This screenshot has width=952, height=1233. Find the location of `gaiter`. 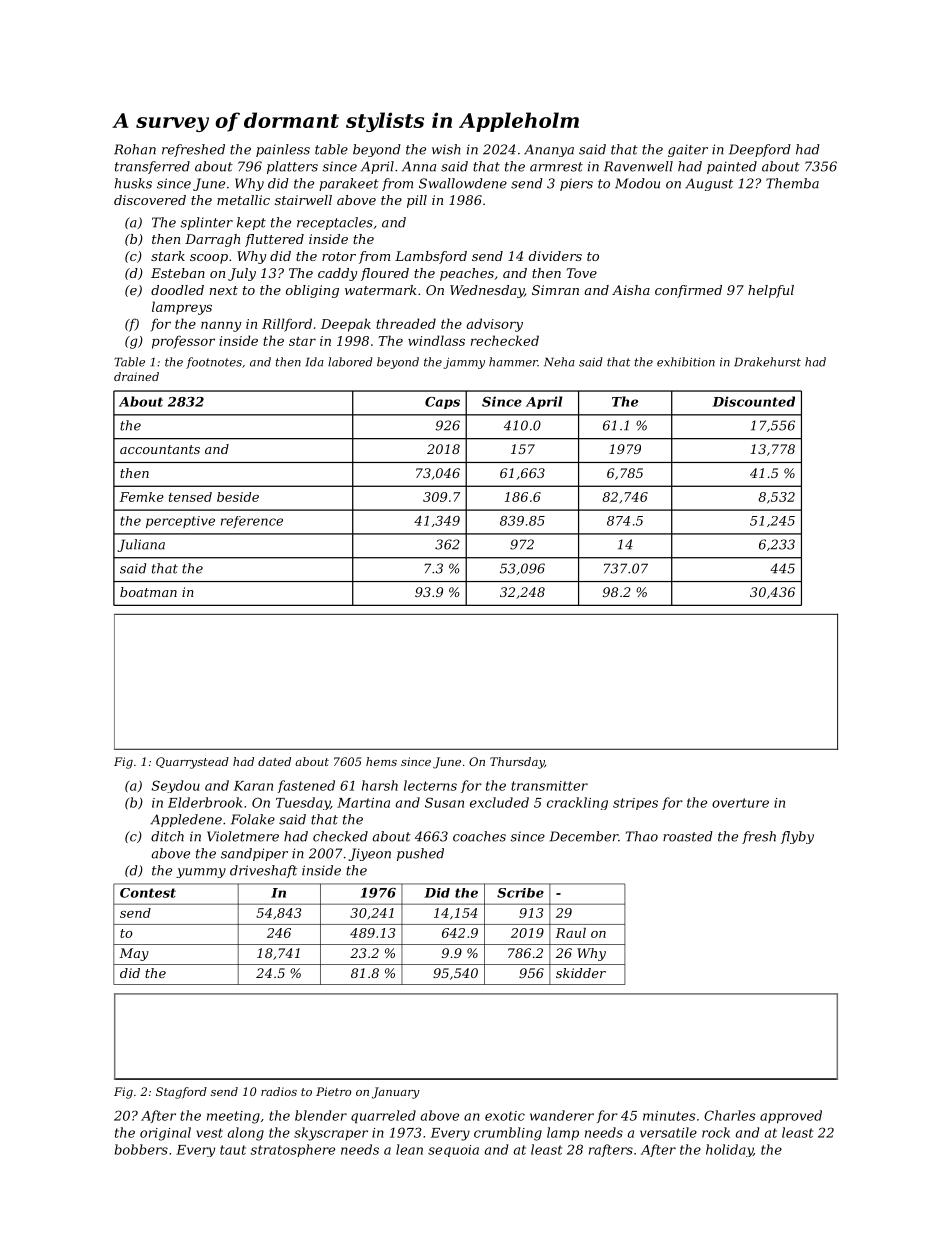

gaiter is located at coordinates (688, 150).
